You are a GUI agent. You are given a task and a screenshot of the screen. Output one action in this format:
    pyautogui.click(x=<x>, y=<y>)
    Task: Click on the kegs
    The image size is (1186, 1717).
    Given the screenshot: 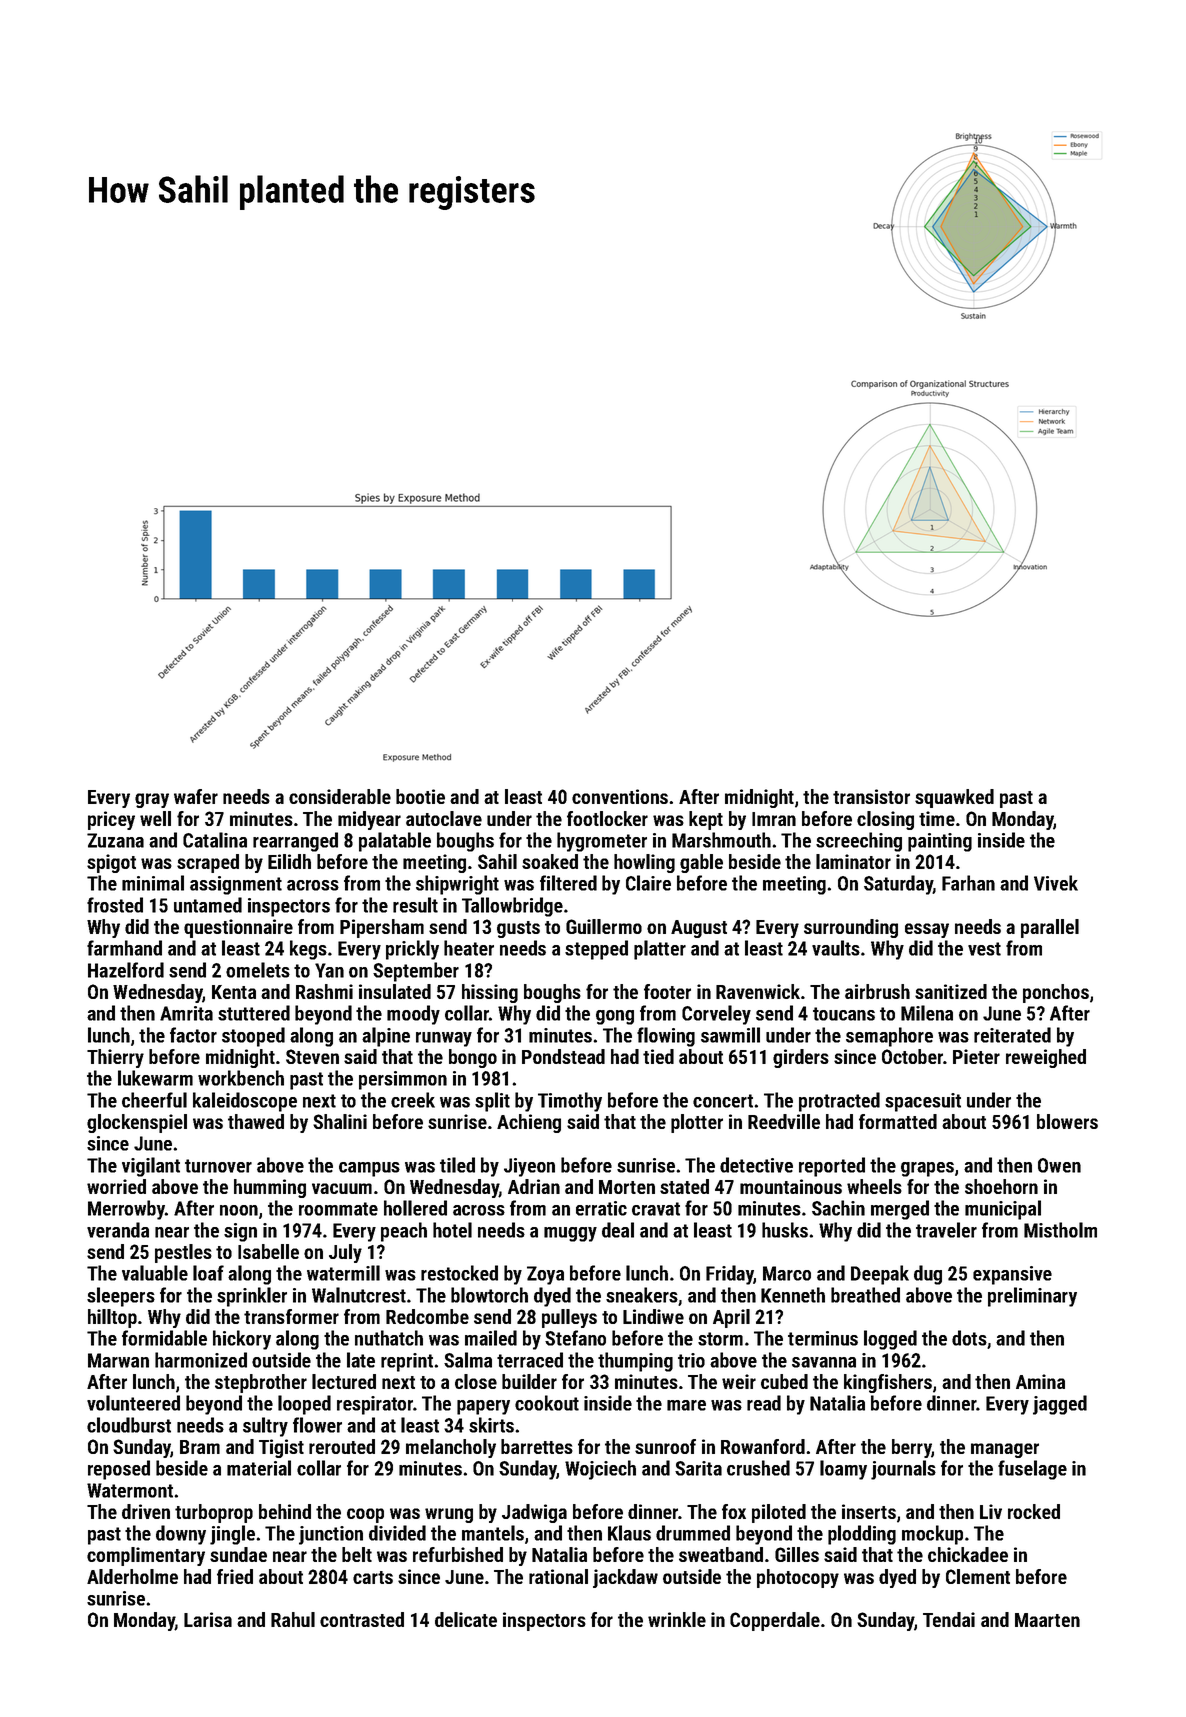 What is the action you would take?
    pyautogui.click(x=308, y=950)
